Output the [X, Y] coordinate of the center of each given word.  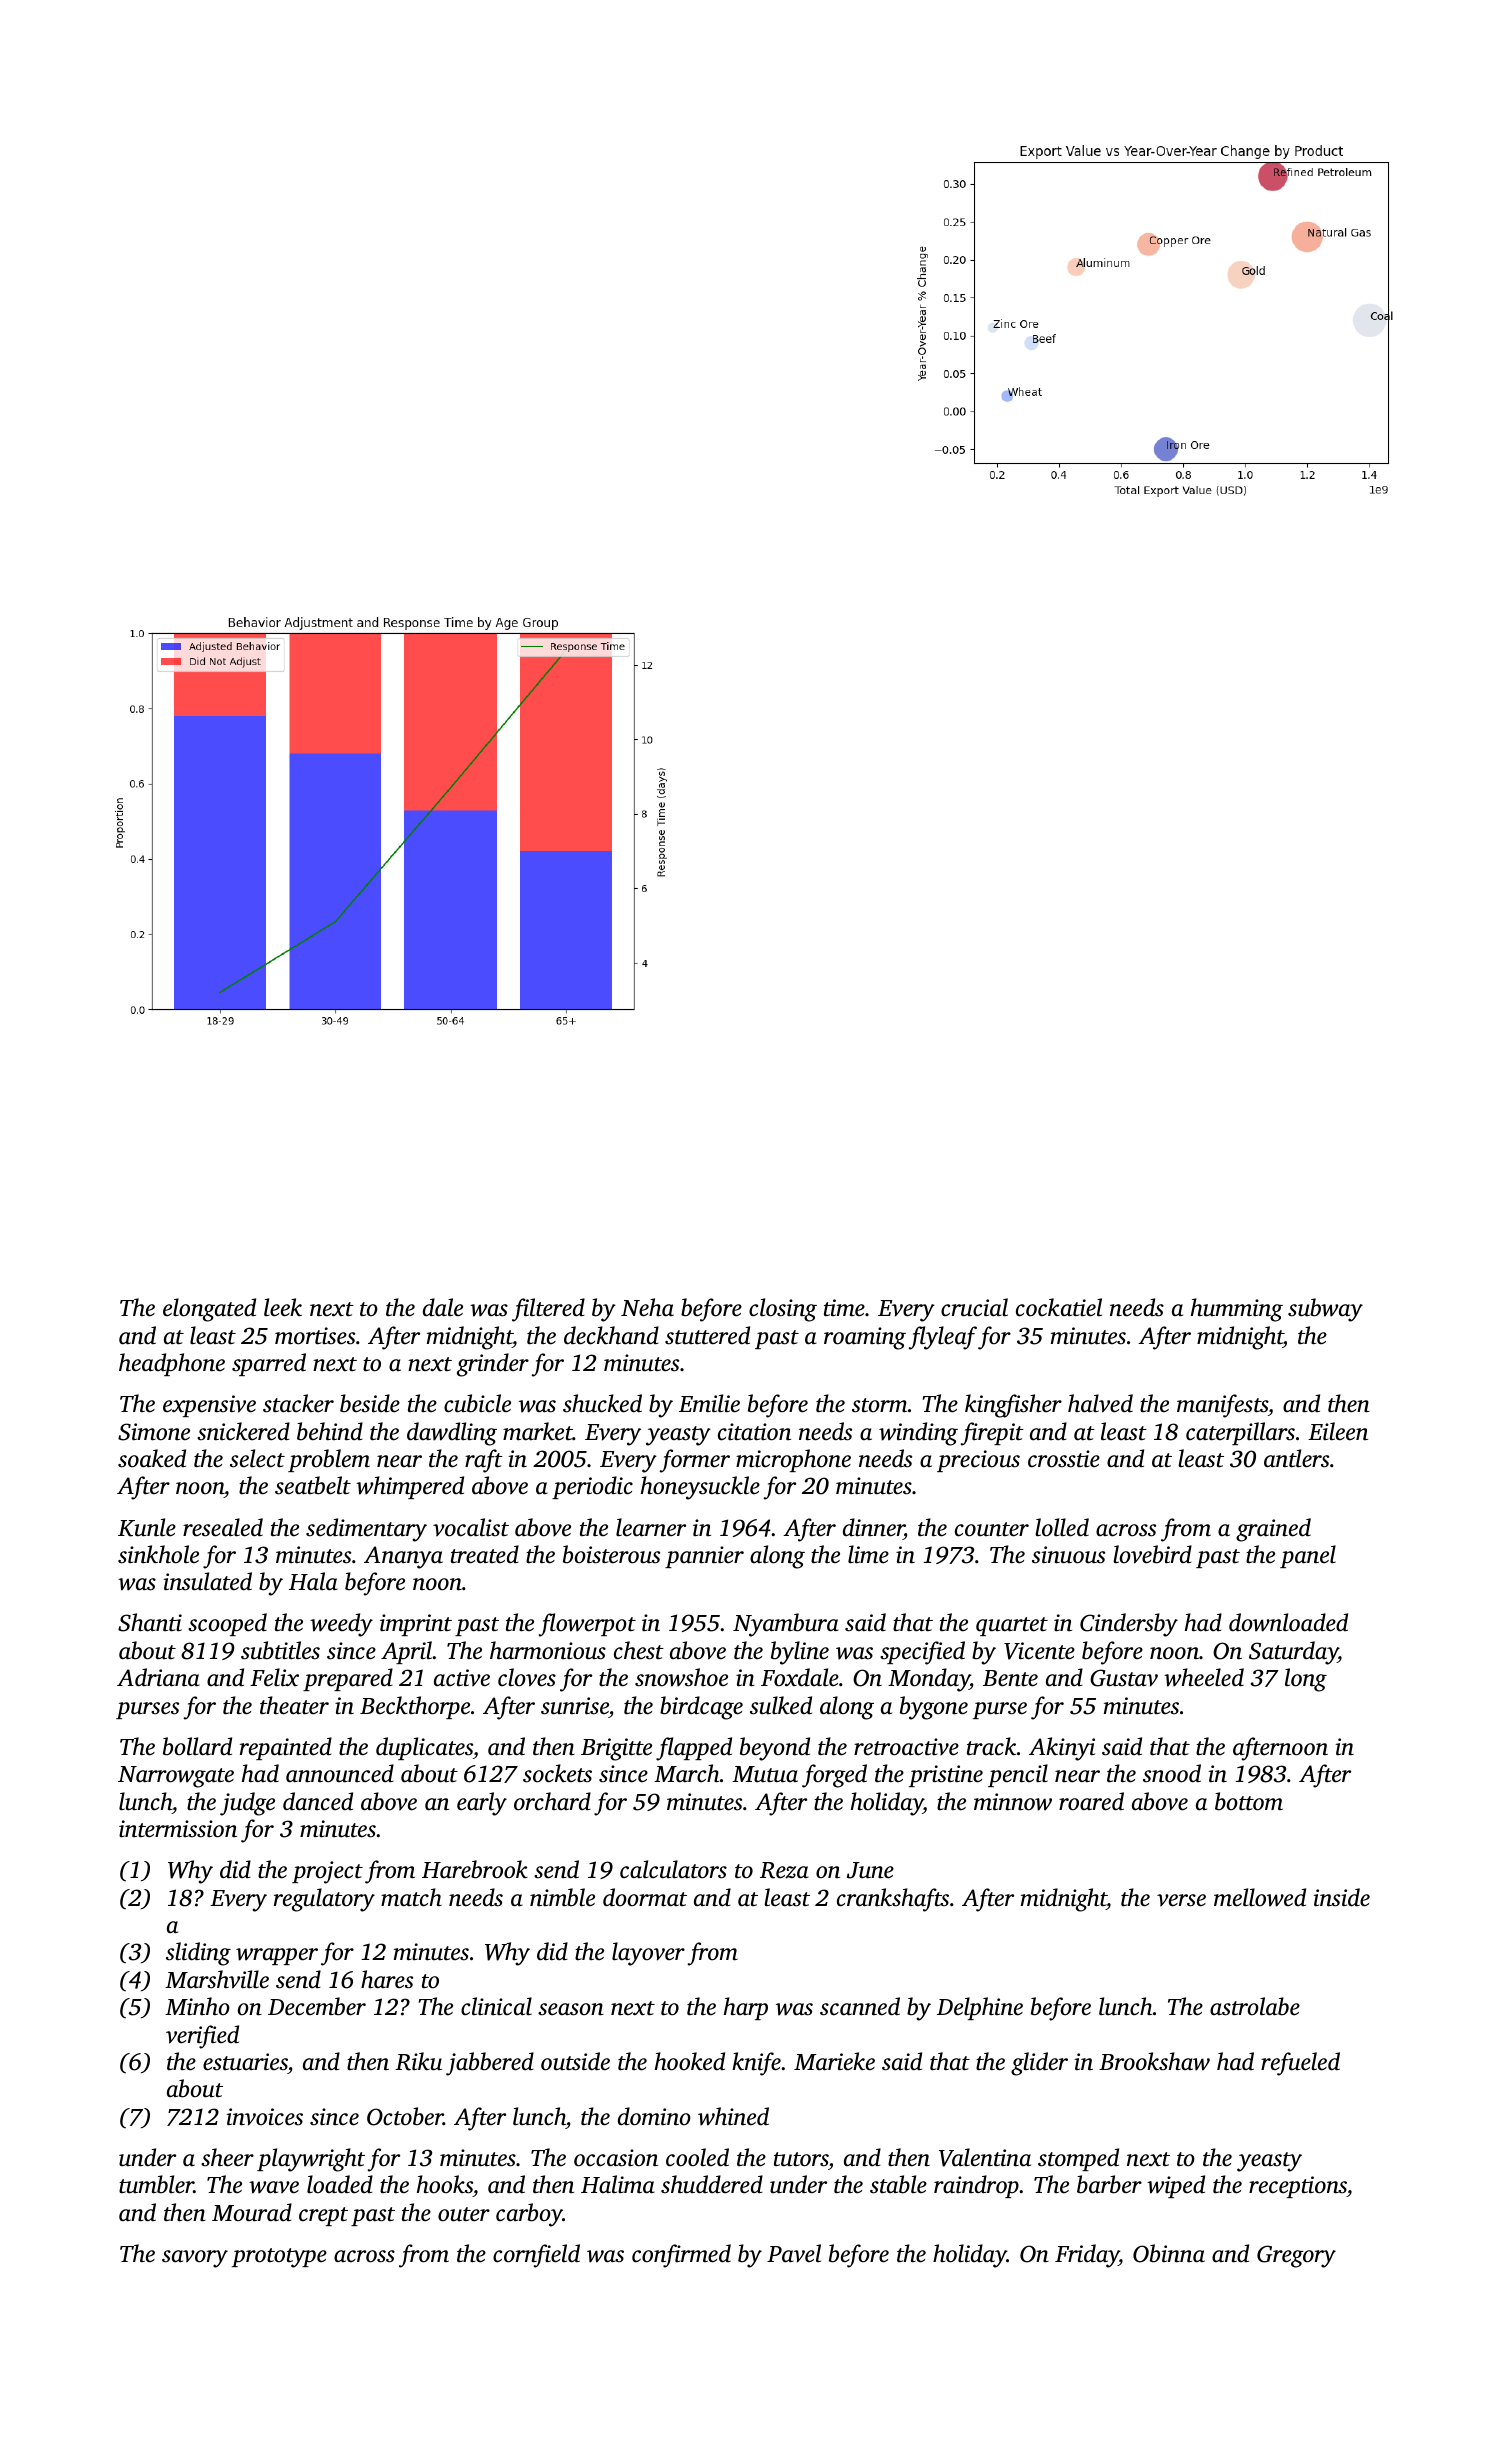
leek [283, 1307]
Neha [647, 1307]
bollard [197, 1746]
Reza [784, 1870]
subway [1325, 1310]
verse [1181, 1900]
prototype [279, 2258]
